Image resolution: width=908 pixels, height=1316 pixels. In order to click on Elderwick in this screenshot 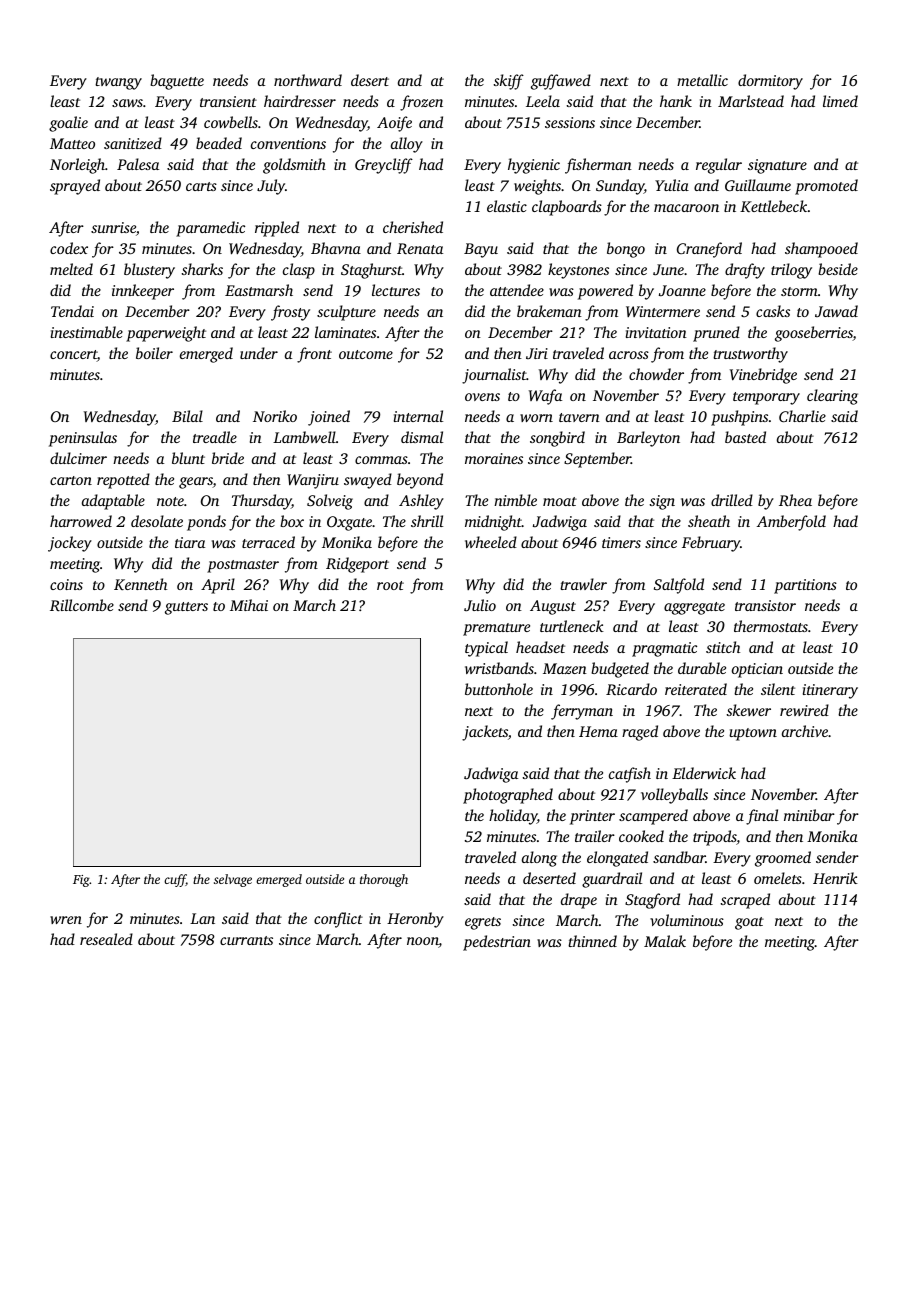, I will do `click(704, 773)`.
